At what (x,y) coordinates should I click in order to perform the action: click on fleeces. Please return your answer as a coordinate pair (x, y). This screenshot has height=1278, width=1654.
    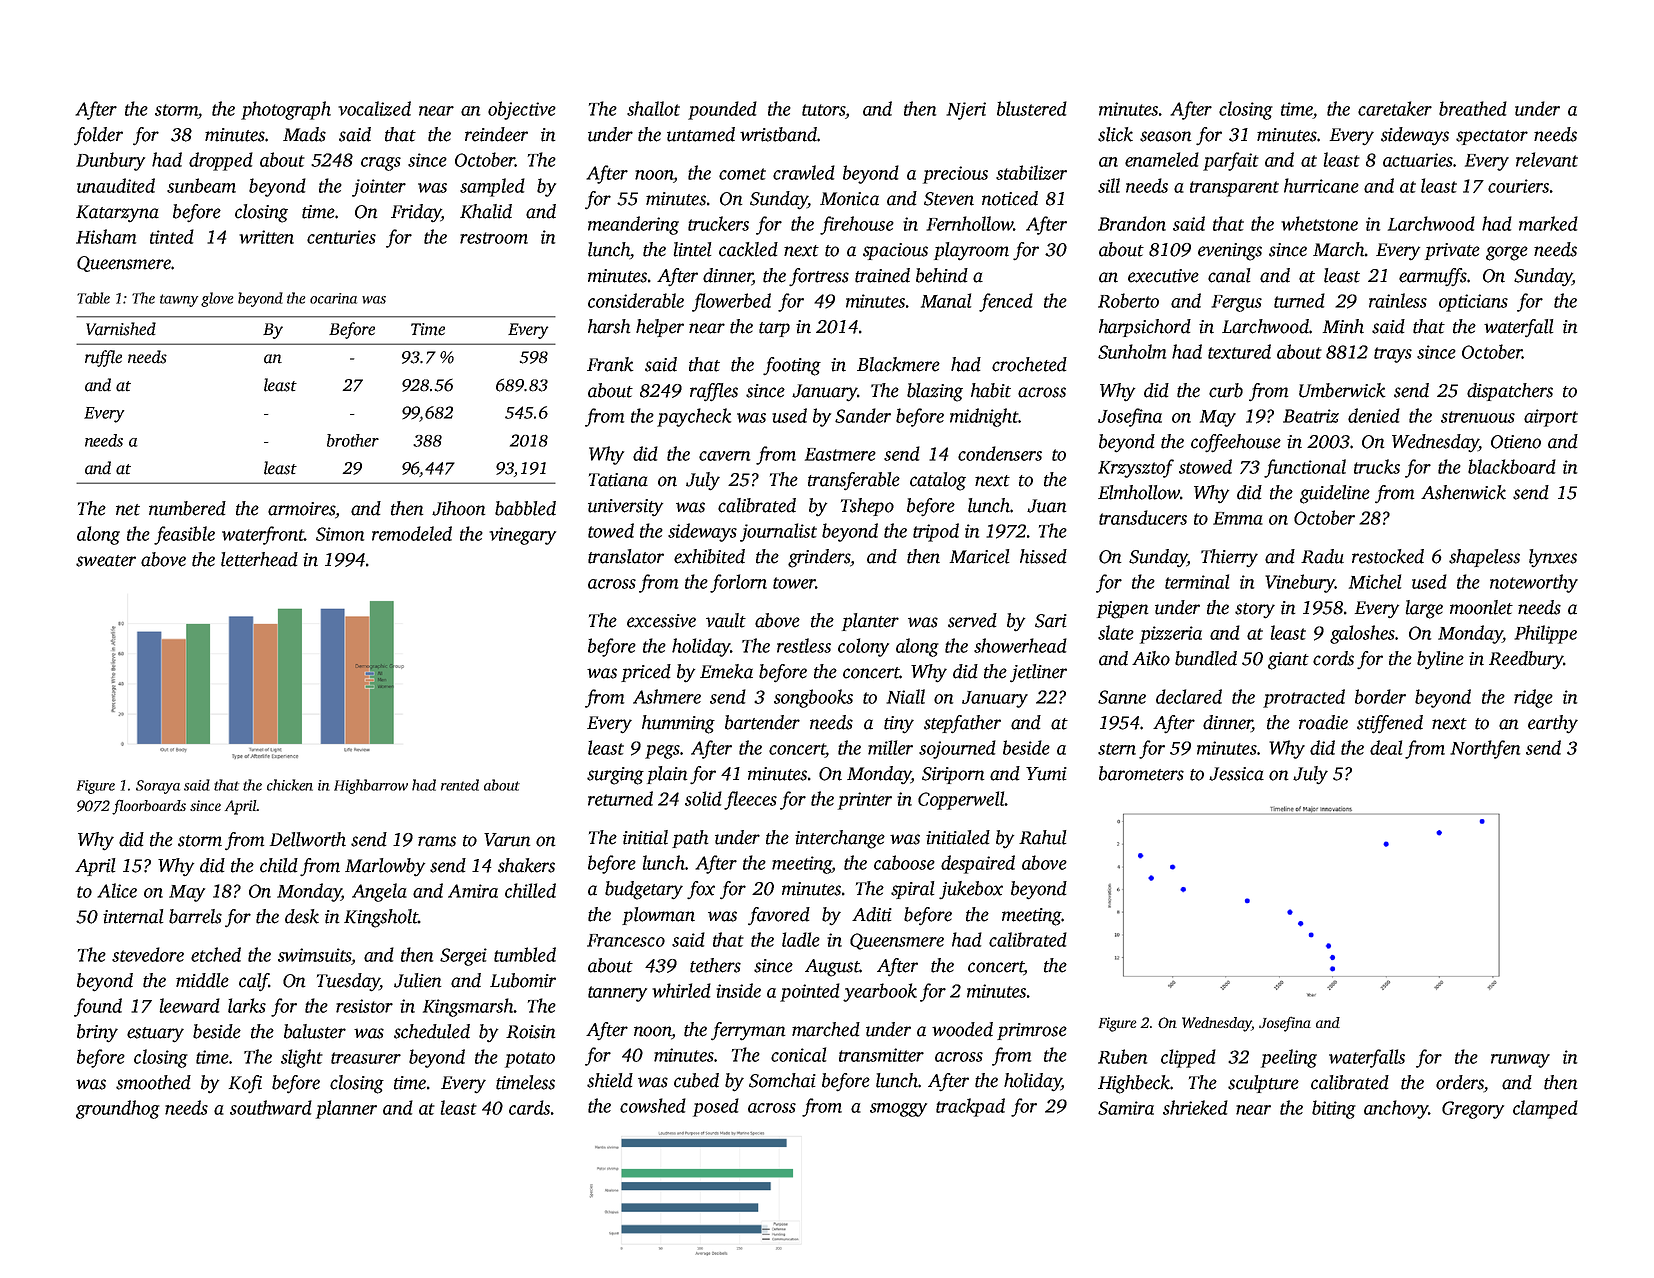
    Looking at the image, I should click on (750, 800).
